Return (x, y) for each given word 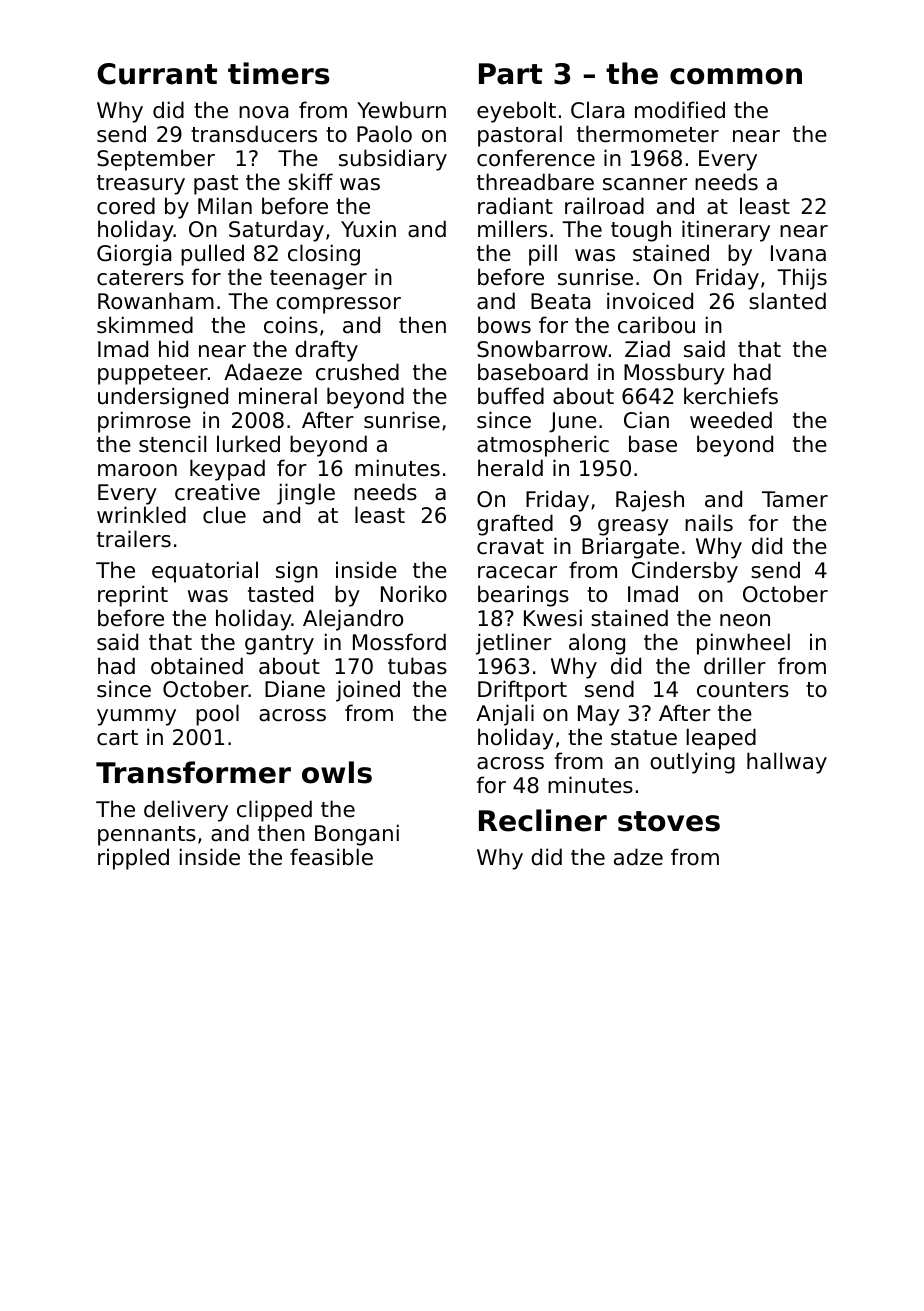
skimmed (145, 325)
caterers (140, 278)
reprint (133, 596)
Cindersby (685, 572)
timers (279, 73)
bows (504, 325)
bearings (523, 596)
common (736, 76)
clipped (274, 811)
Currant (157, 74)
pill (543, 255)
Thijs (802, 279)
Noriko (414, 594)
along (597, 644)
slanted (787, 301)
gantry (279, 645)
